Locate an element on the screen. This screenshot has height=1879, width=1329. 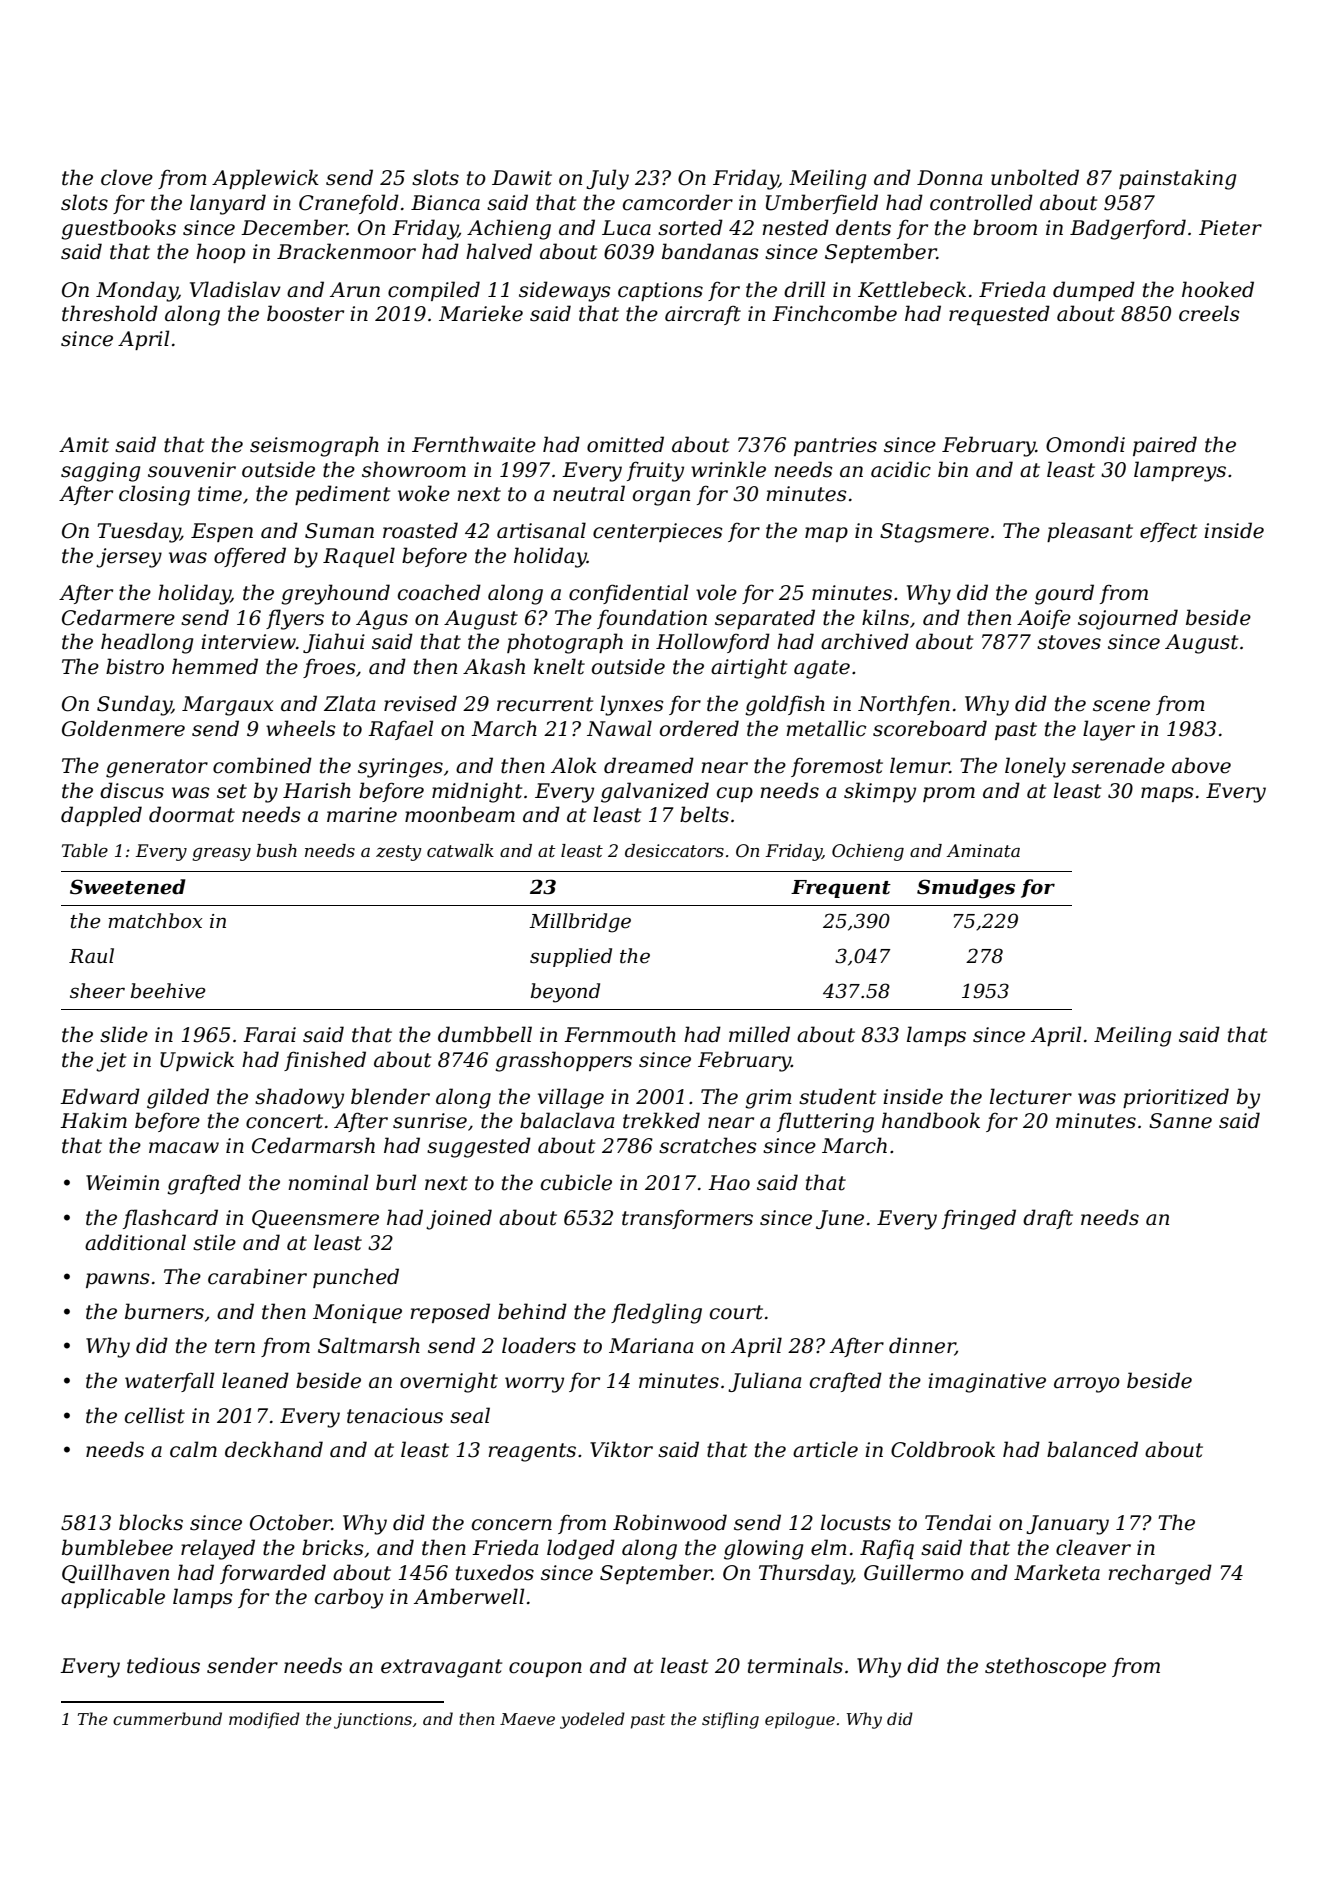
above is located at coordinates (1201, 765).
